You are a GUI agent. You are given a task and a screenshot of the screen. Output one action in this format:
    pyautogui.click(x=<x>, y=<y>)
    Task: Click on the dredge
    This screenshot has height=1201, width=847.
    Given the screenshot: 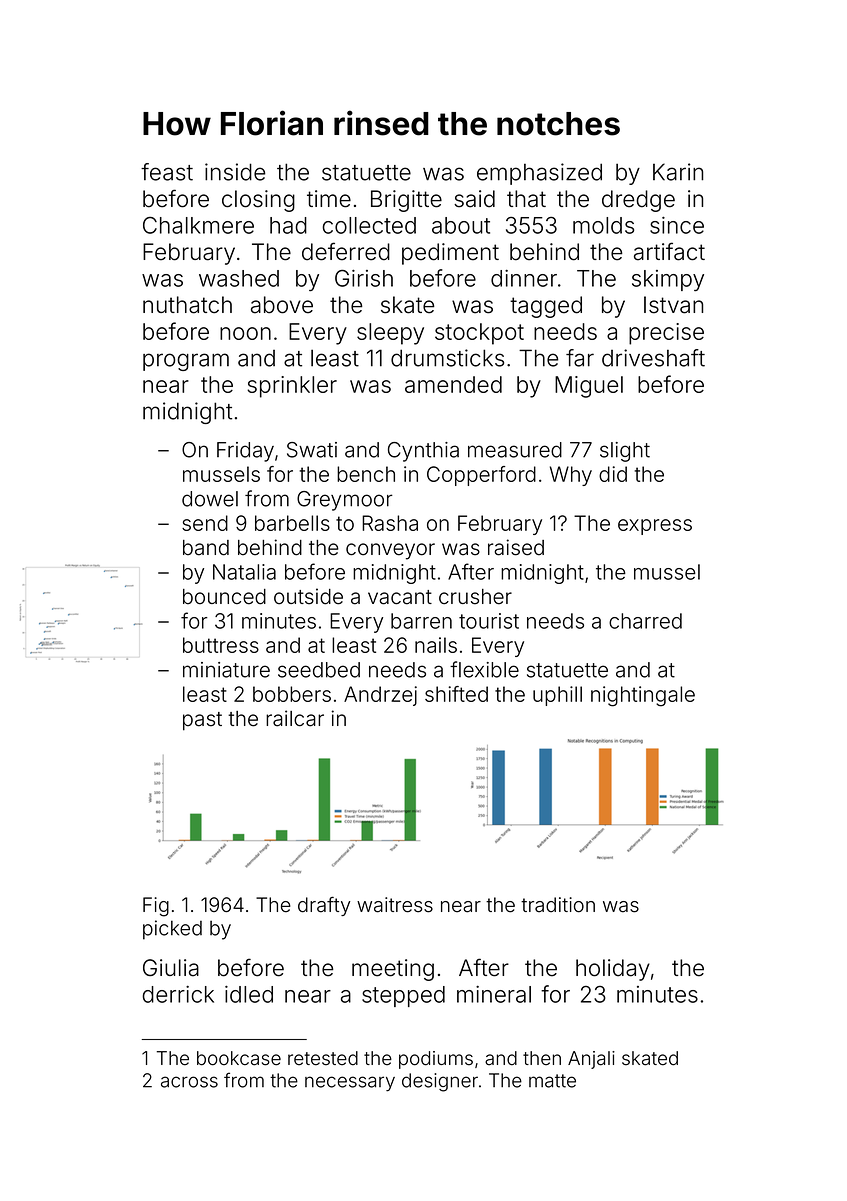 What is the action you would take?
    pyautogui.click(x=638, y=201)
